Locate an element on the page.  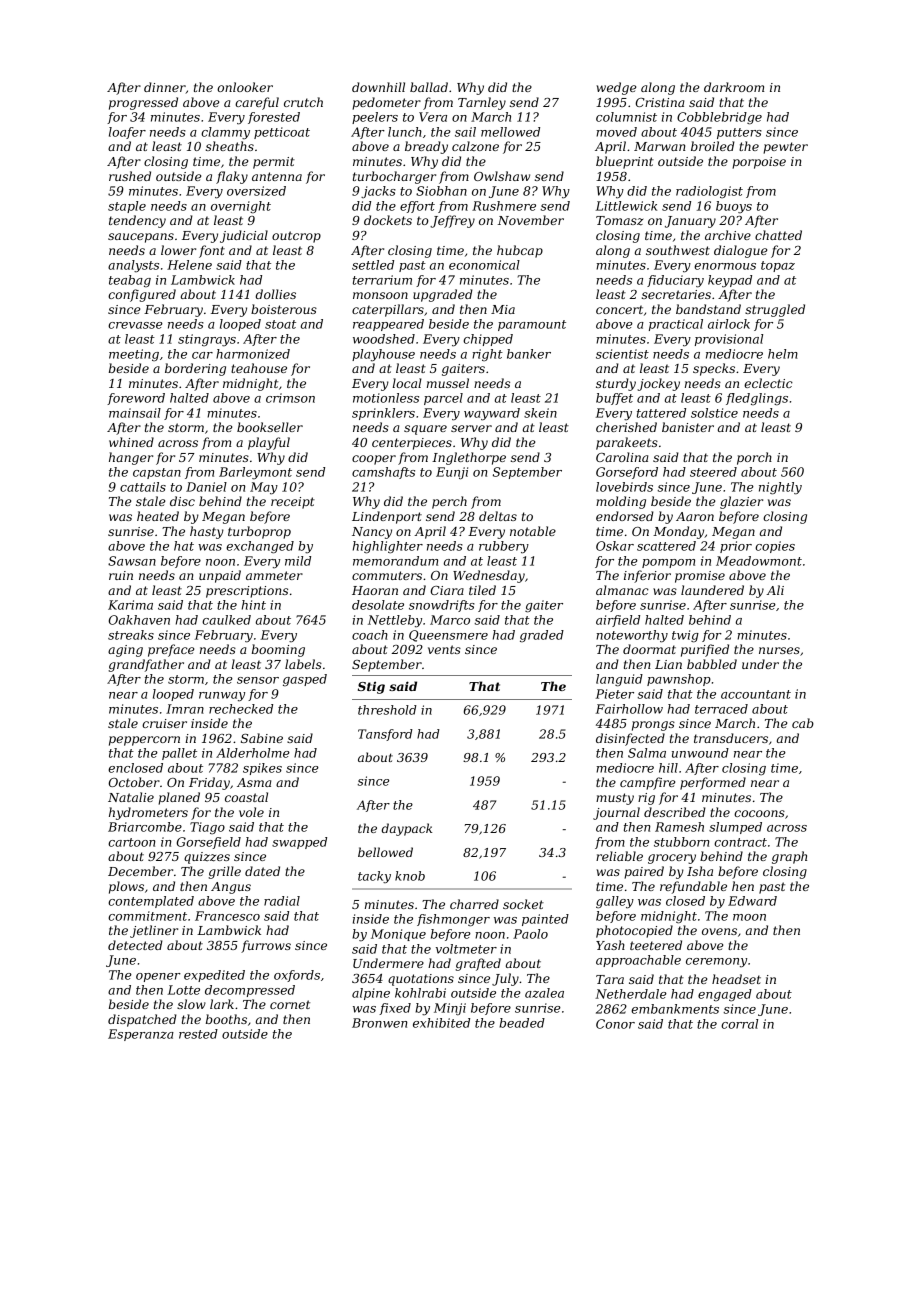
teahouse is located at coordinates (259, 368).
